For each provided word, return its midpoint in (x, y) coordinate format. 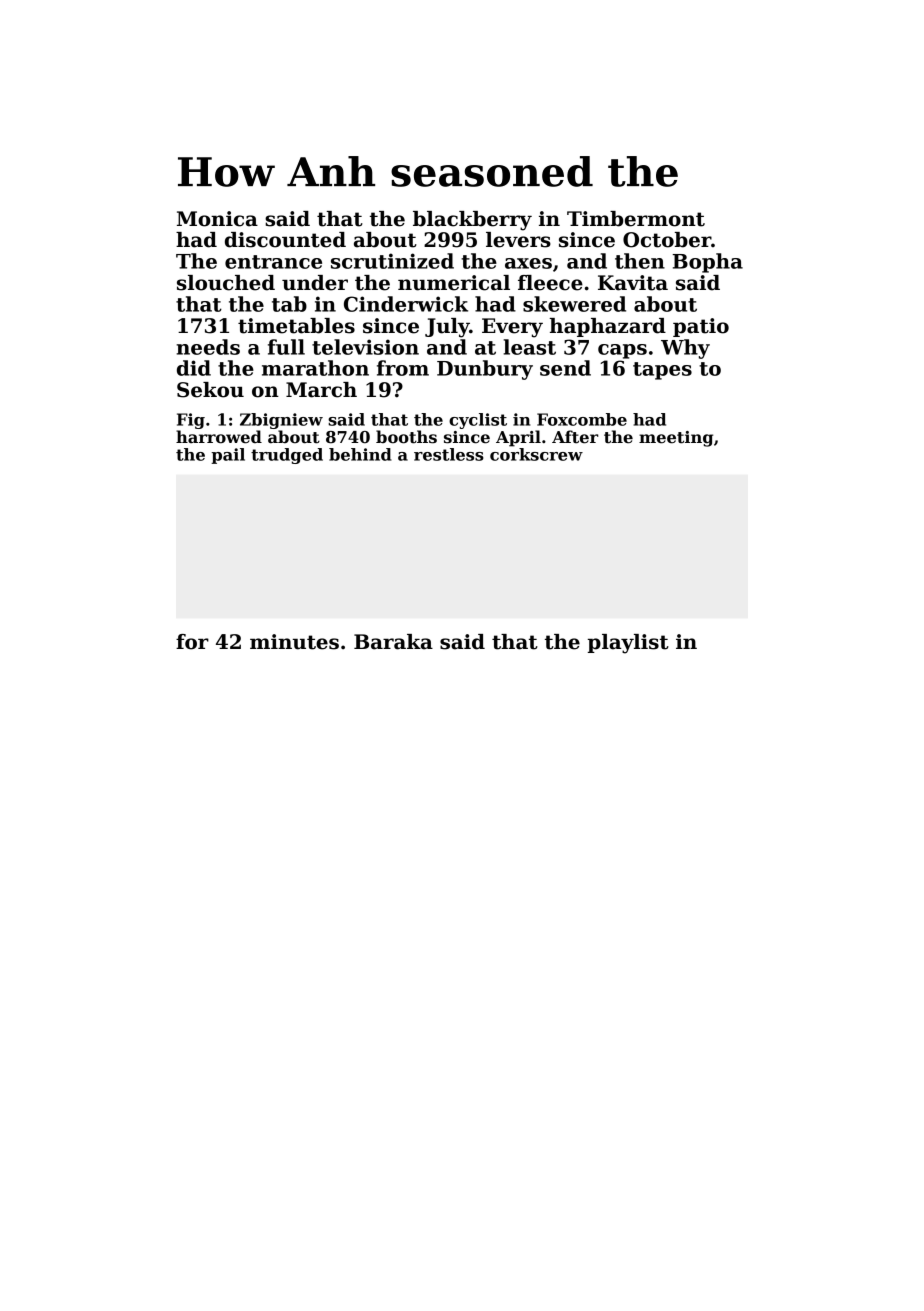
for (192, 642)
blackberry (472, 221)
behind (360, 454)
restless (449, 454)
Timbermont (636, 219)
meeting (676, 439)
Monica (217, 219)
